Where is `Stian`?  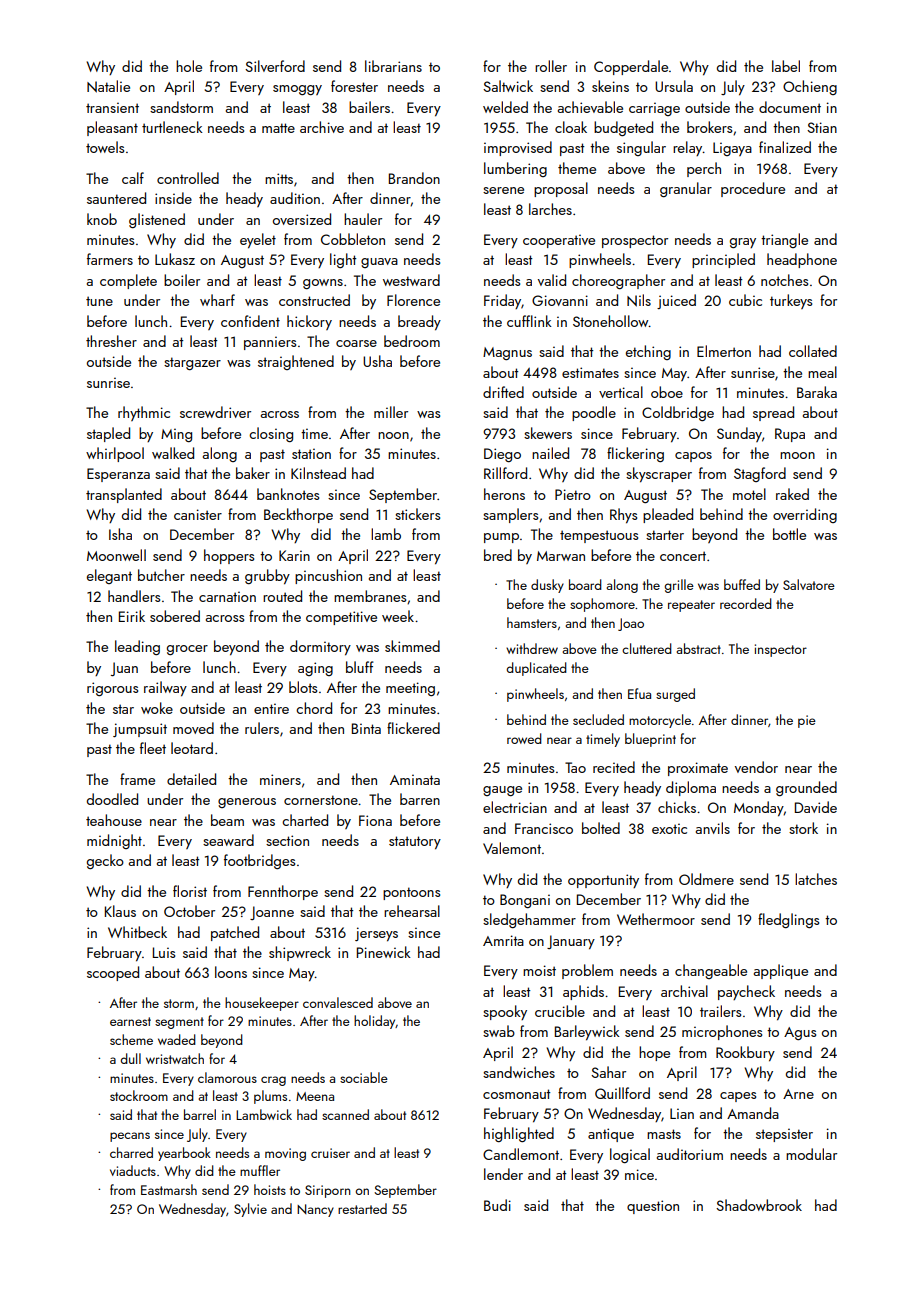 Stian is located at coordinates (822, 127).
